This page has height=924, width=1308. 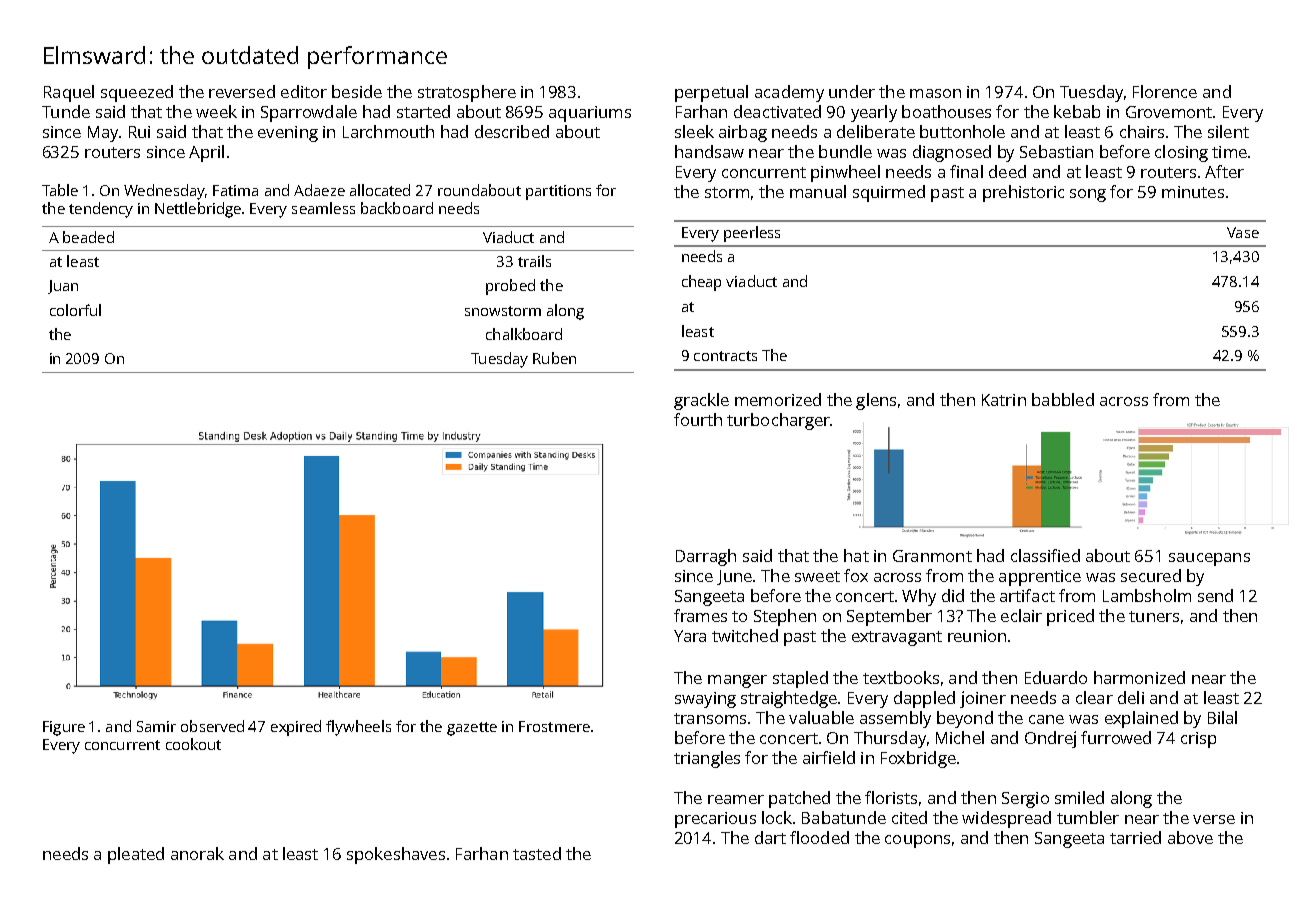 I want to click on babbled, so click(x=1063, y=399).
